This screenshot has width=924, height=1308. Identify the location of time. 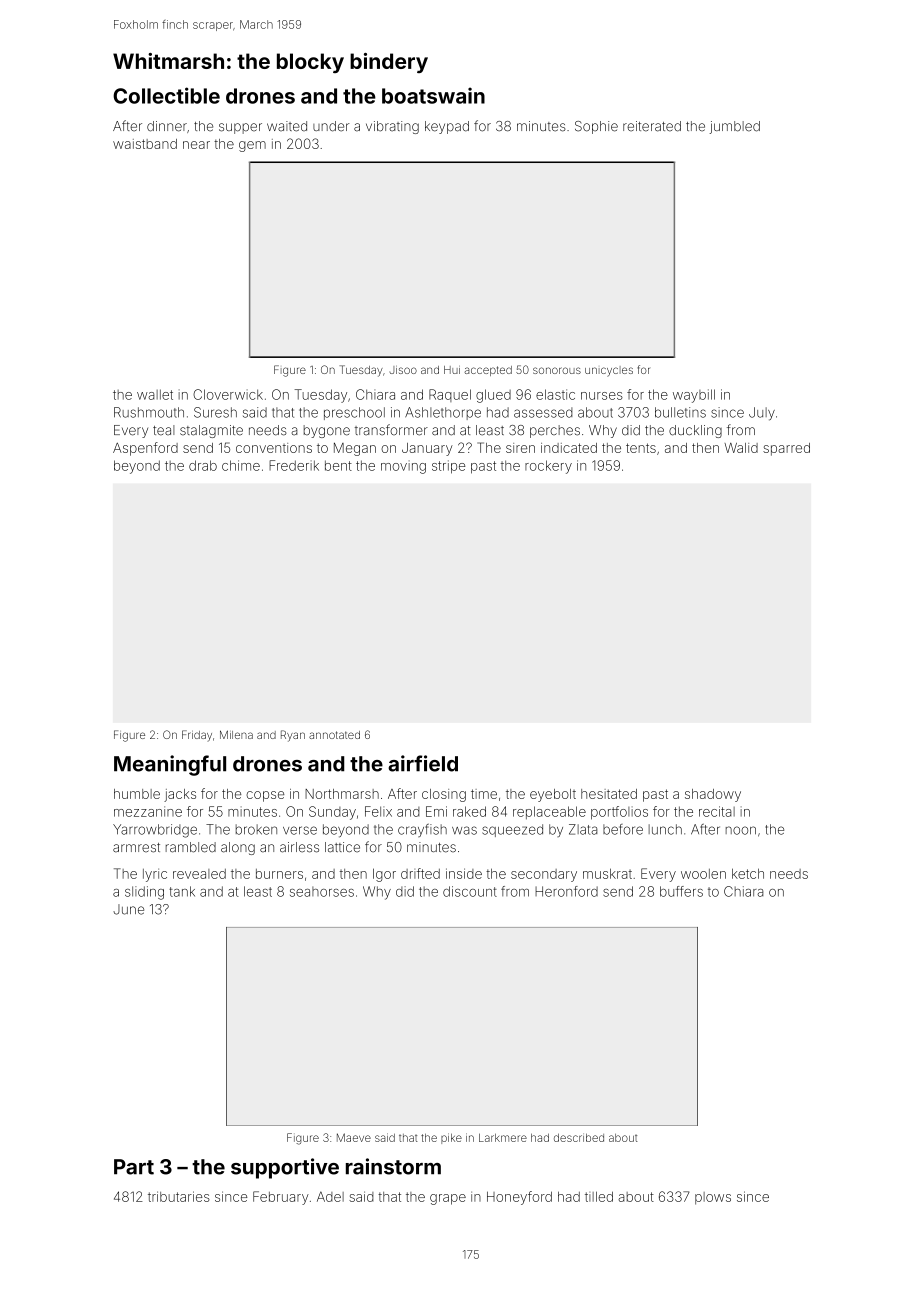
(484, 794).
